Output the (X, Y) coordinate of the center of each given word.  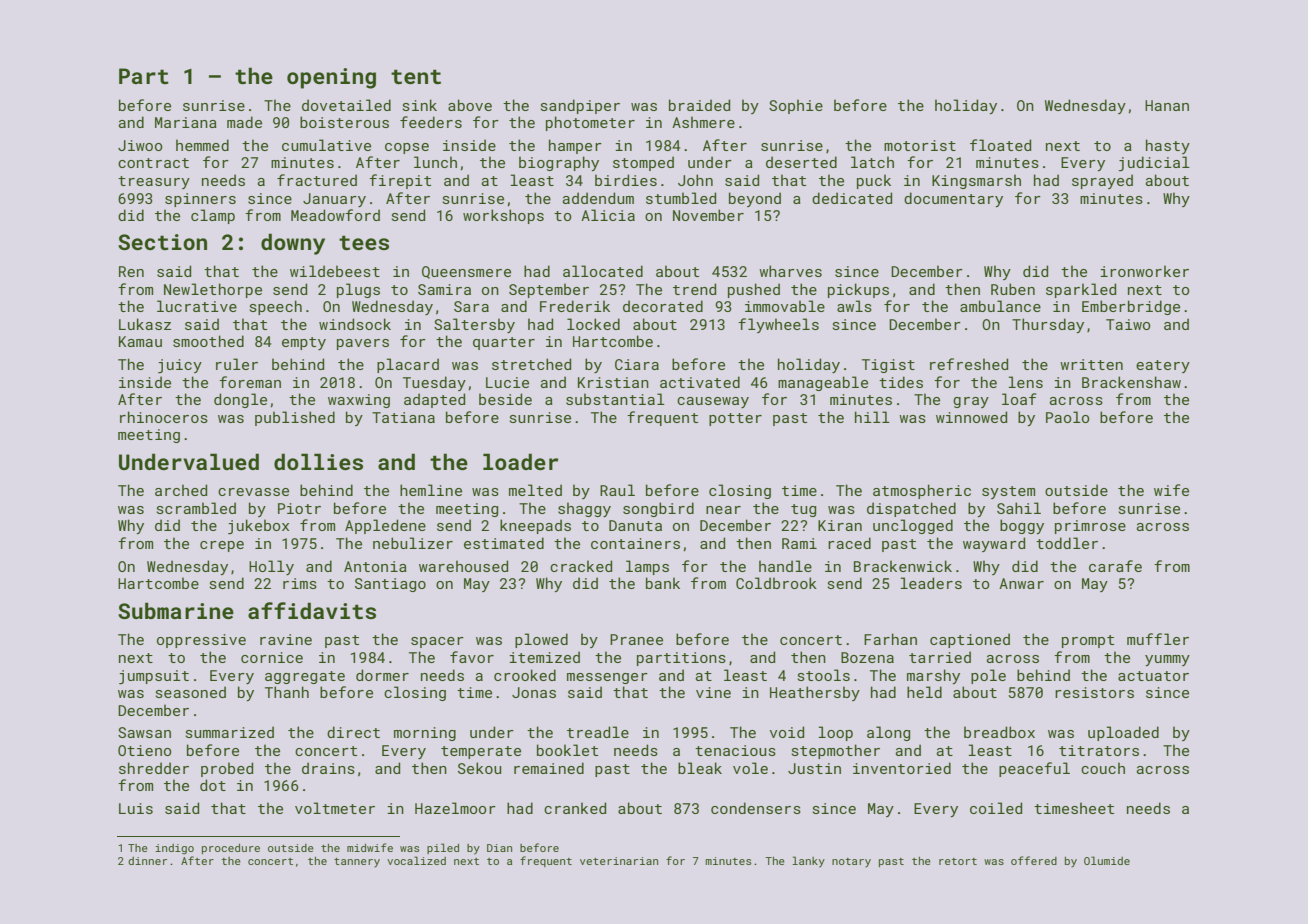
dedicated (852, 198)
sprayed (1102, 181)
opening (331, 78)
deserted (801, 162)
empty (304, 343)
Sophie (796, 106)
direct (353, 732)
